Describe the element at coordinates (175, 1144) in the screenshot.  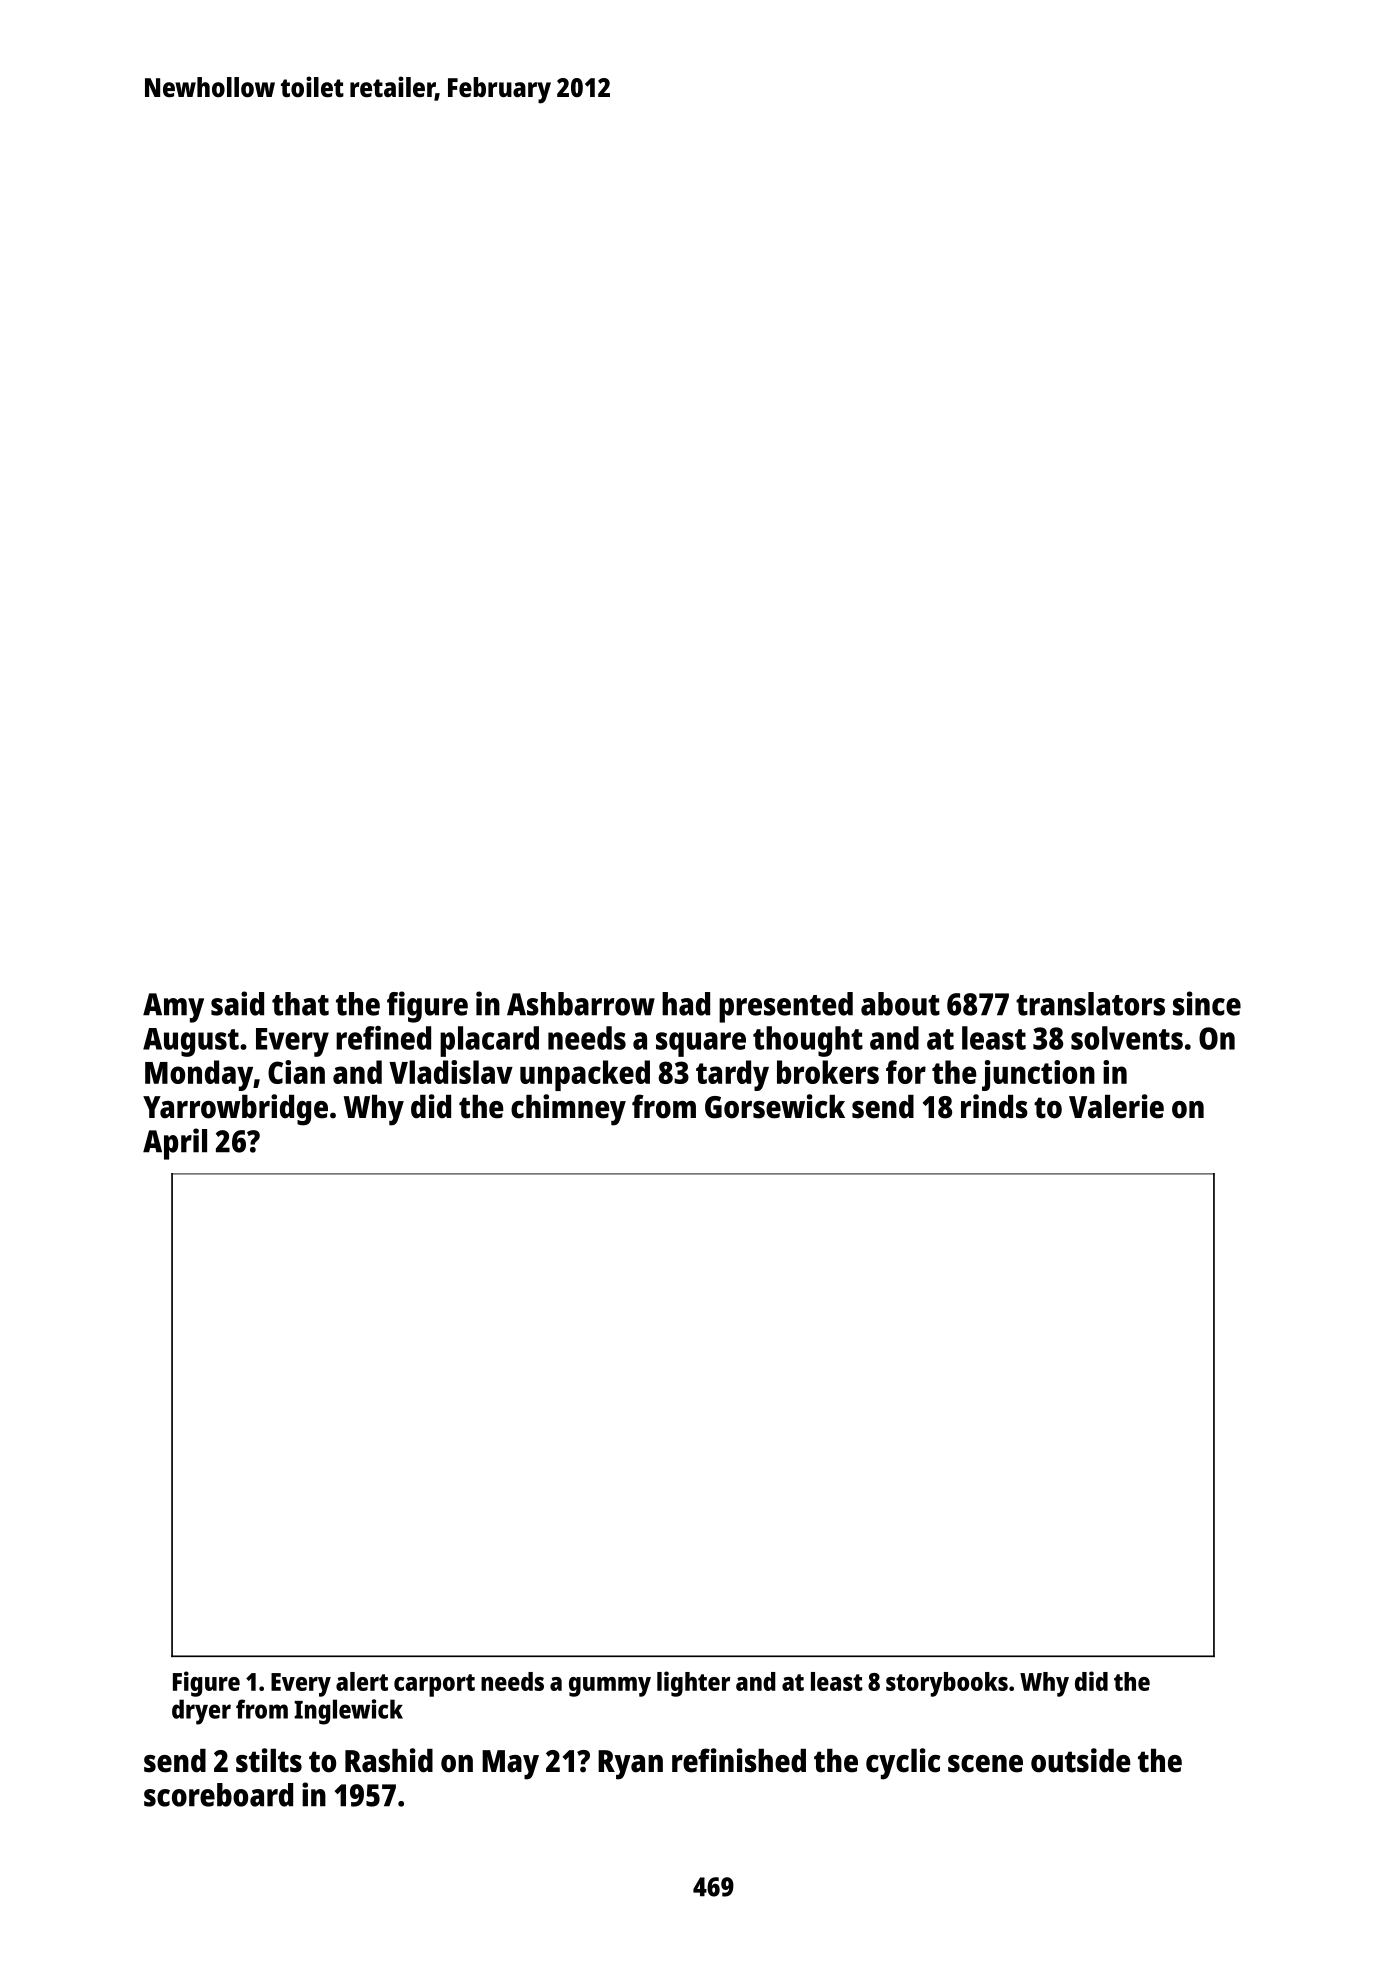
I see `April` at that location.
